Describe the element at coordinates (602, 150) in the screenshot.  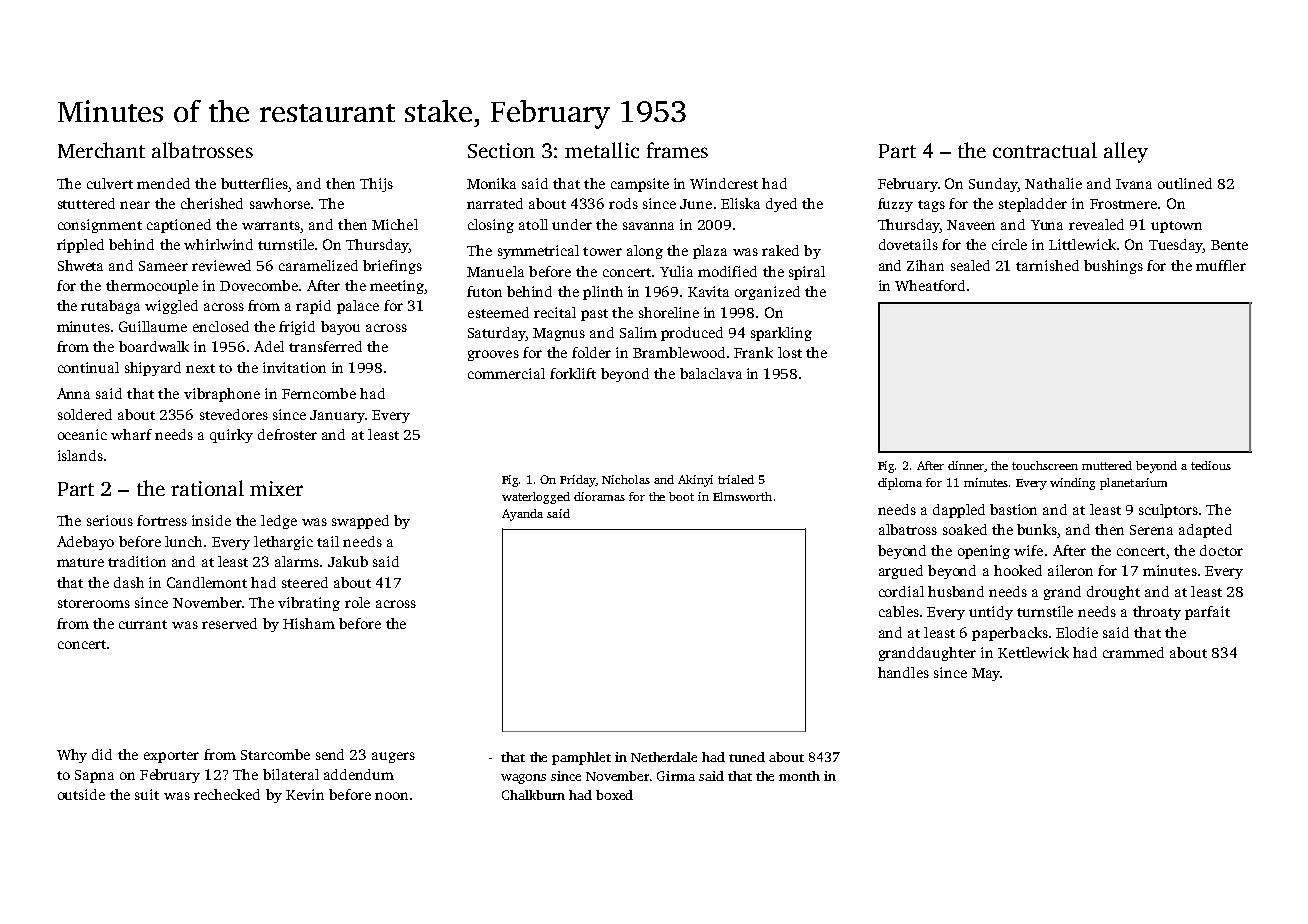
I see `metallic` at that location.
